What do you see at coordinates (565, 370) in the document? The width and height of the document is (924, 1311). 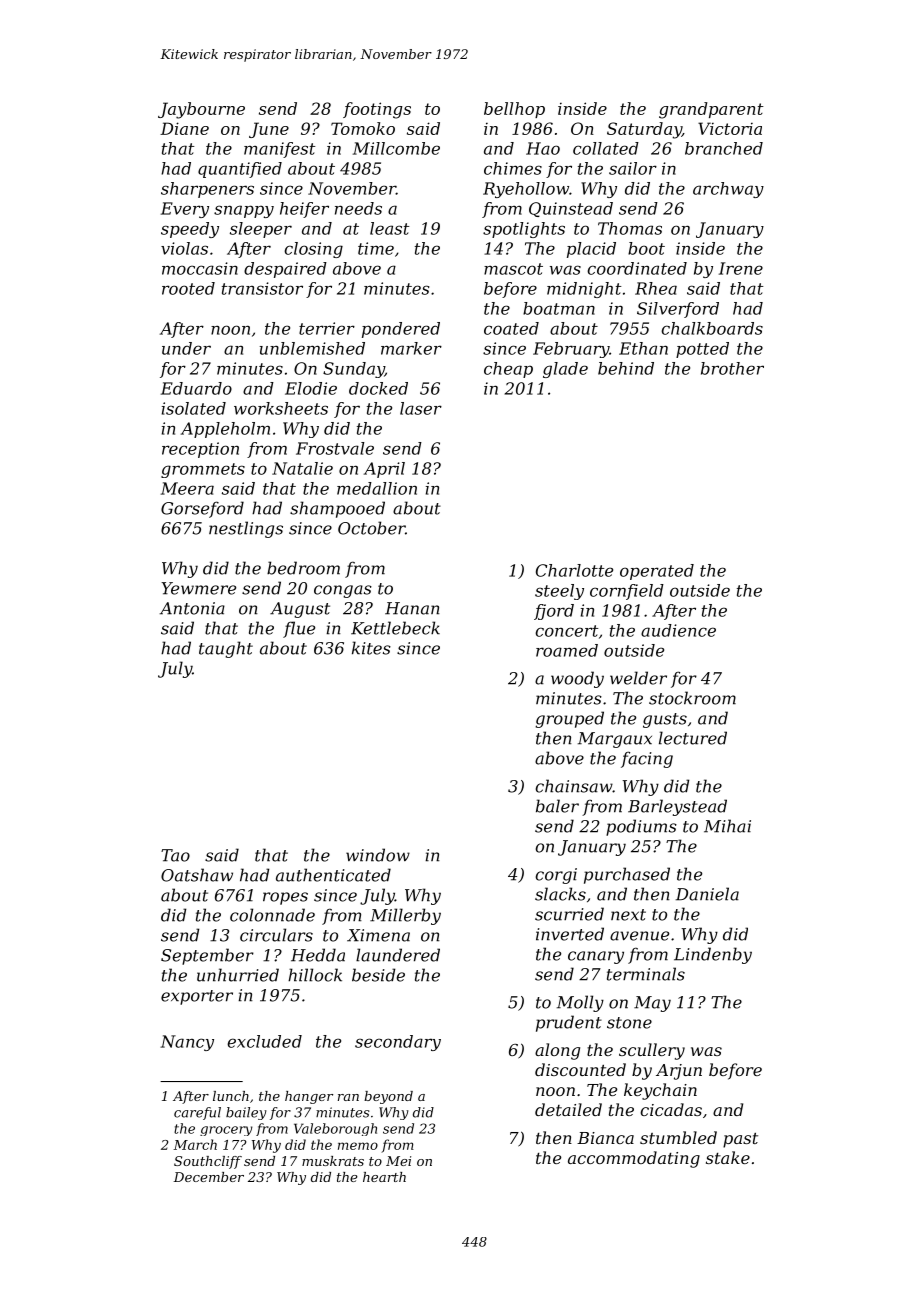 I see `glade` at bounding box center [565, 370].
